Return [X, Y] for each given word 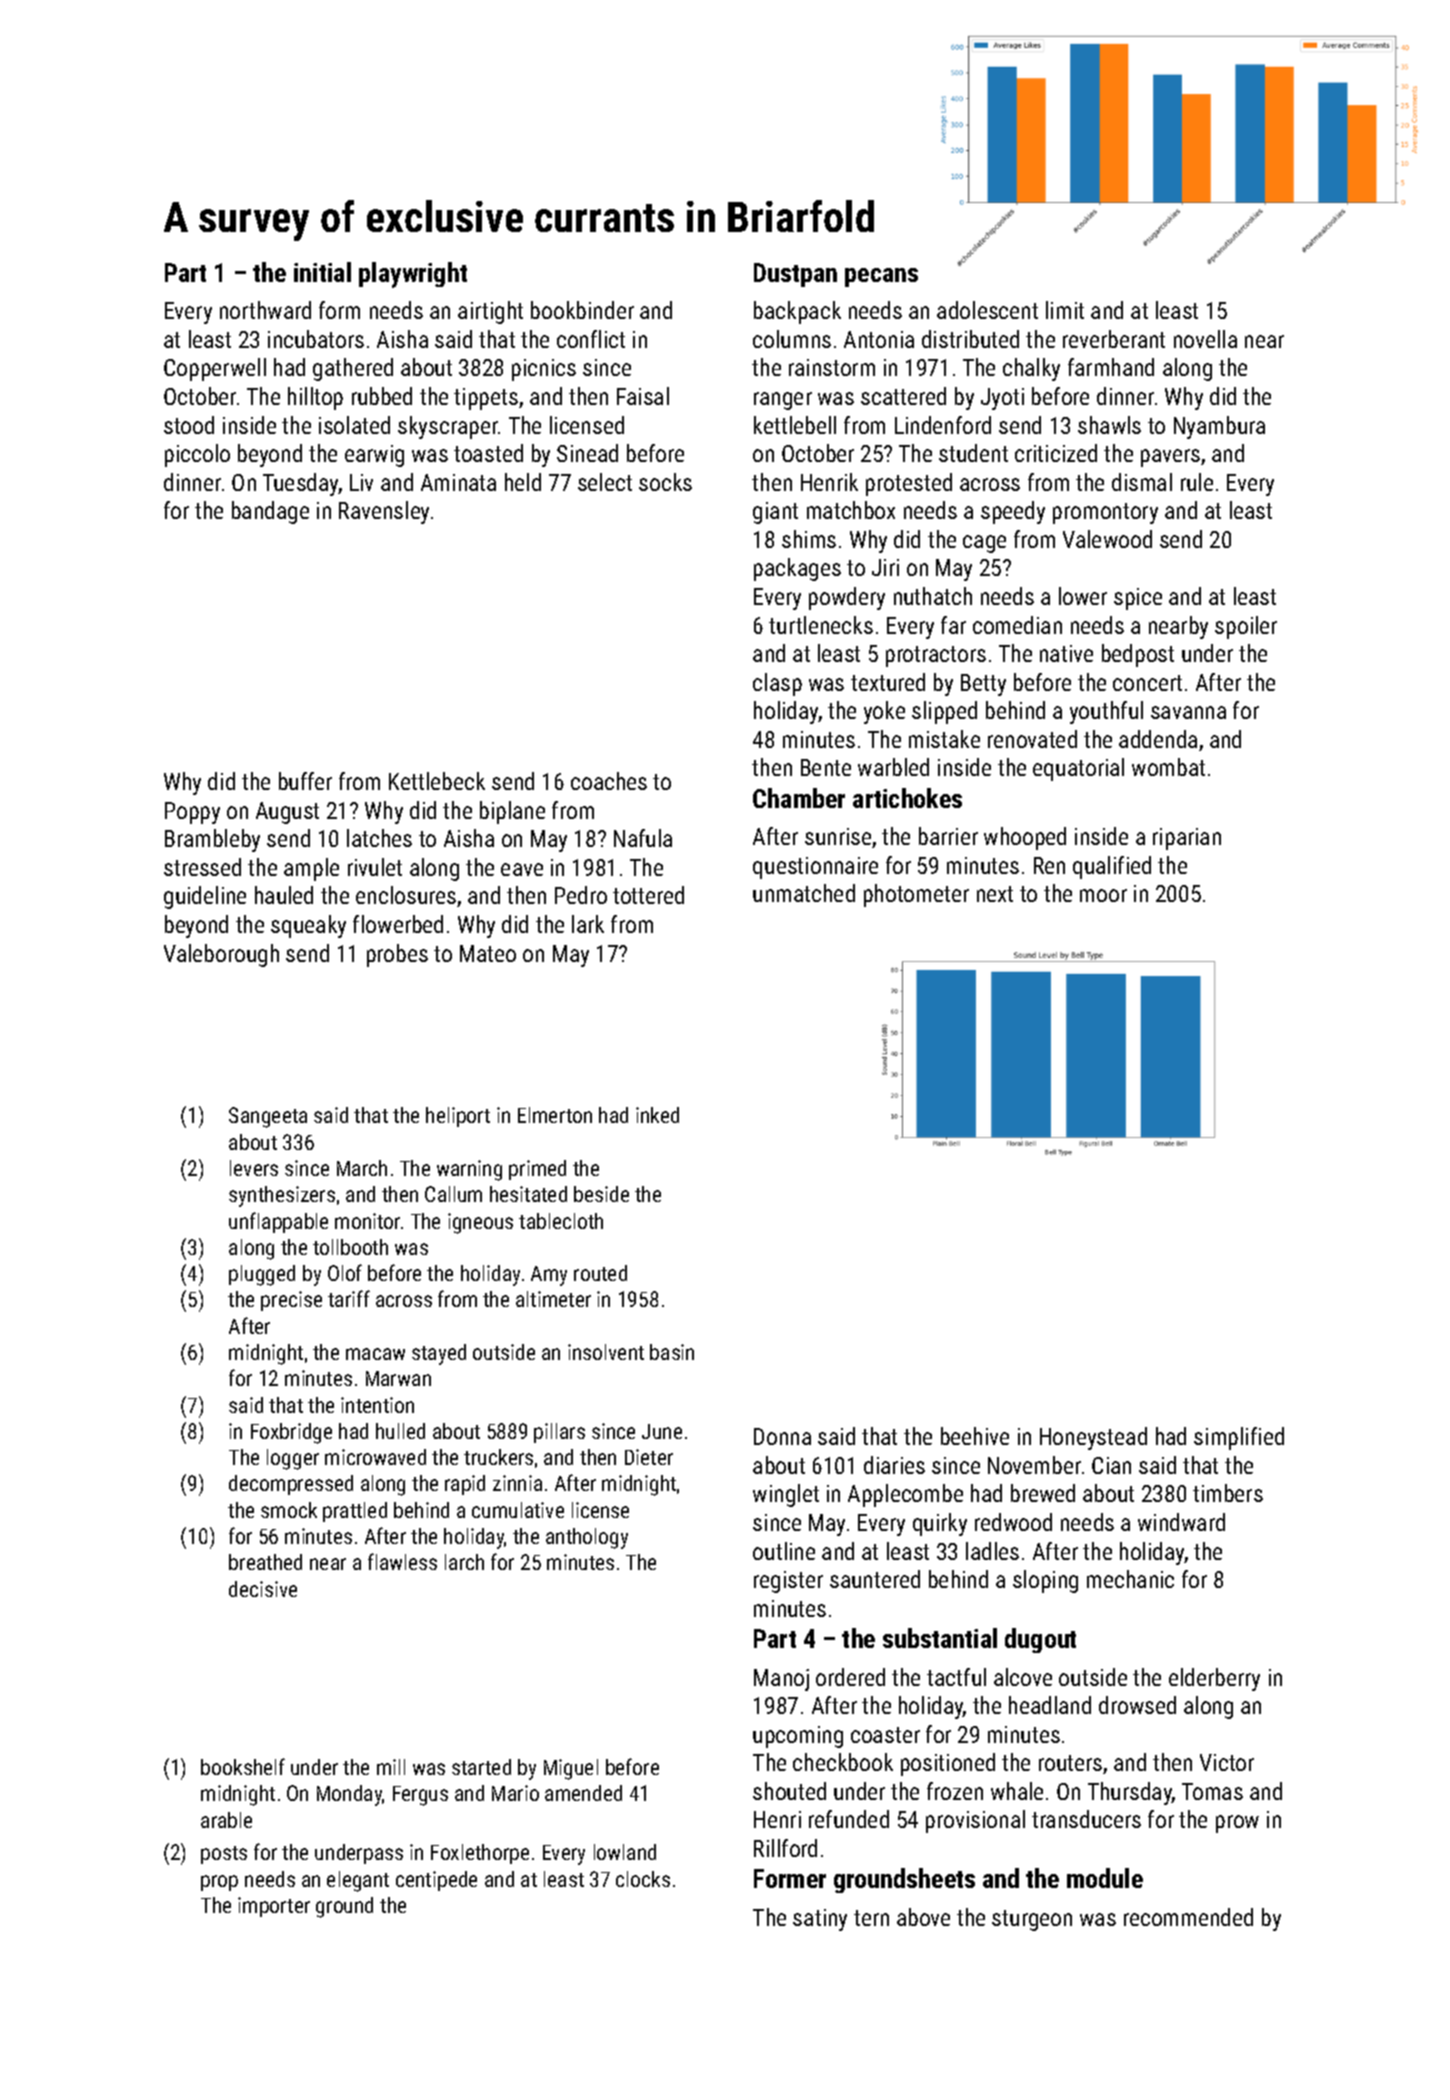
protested [909, 484]
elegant [358, 1881]
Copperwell [215, 369]
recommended [1188, 1917]
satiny [820, 1920]
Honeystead [1093, 1438]
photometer [916, 895]
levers [254, 1168]
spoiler [1246, 627]
